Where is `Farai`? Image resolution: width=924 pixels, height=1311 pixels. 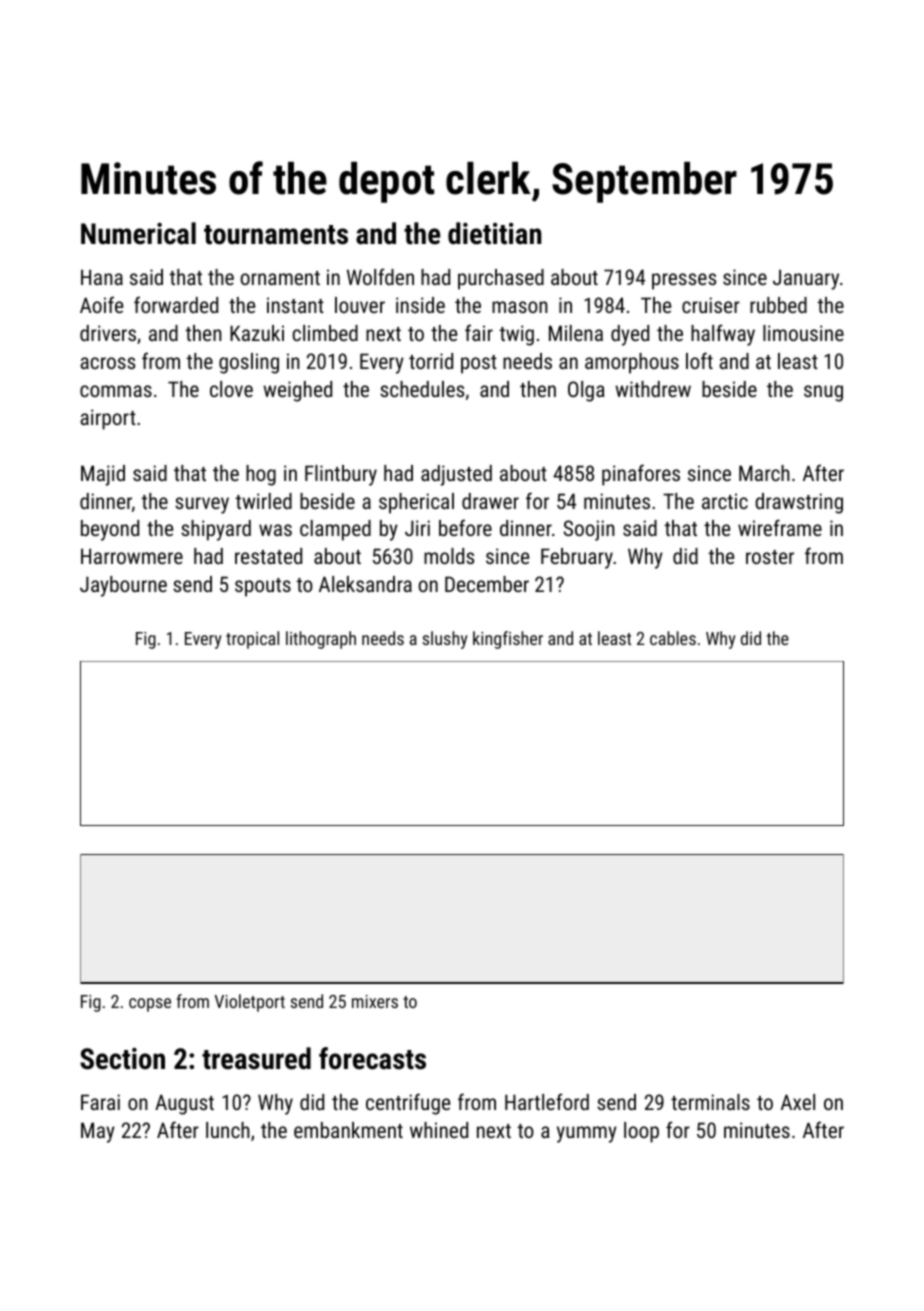
Farai is located at coordinates (100, 1102).
